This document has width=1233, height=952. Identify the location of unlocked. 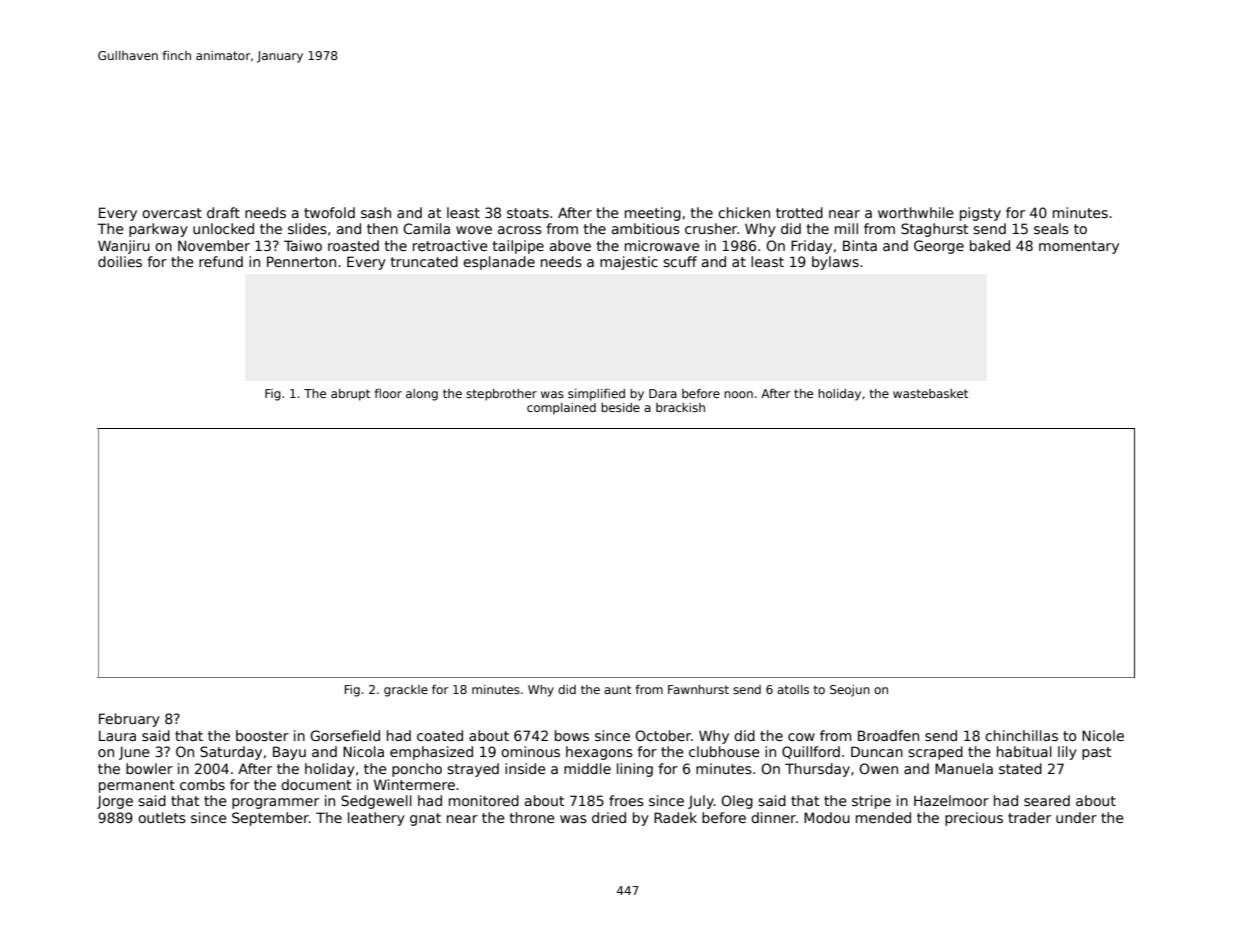
(223, 228).
